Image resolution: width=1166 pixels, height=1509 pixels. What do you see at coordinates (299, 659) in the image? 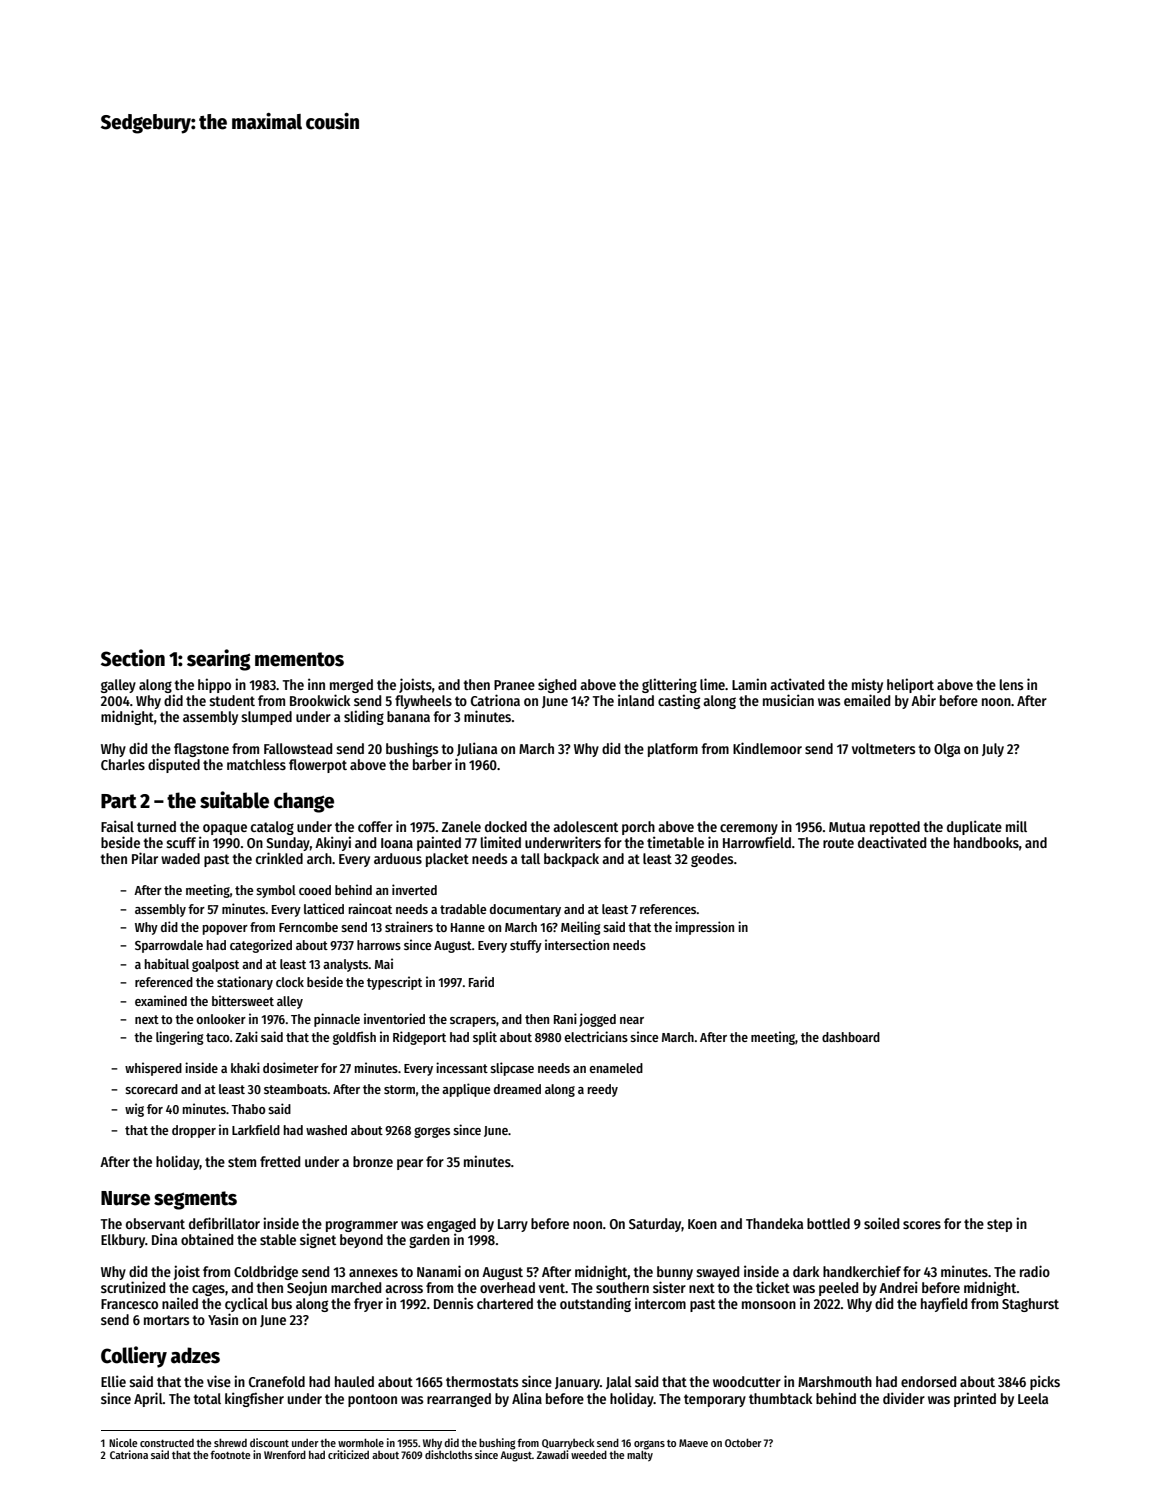
I see `mementos` at bounding box center [299, 659].
